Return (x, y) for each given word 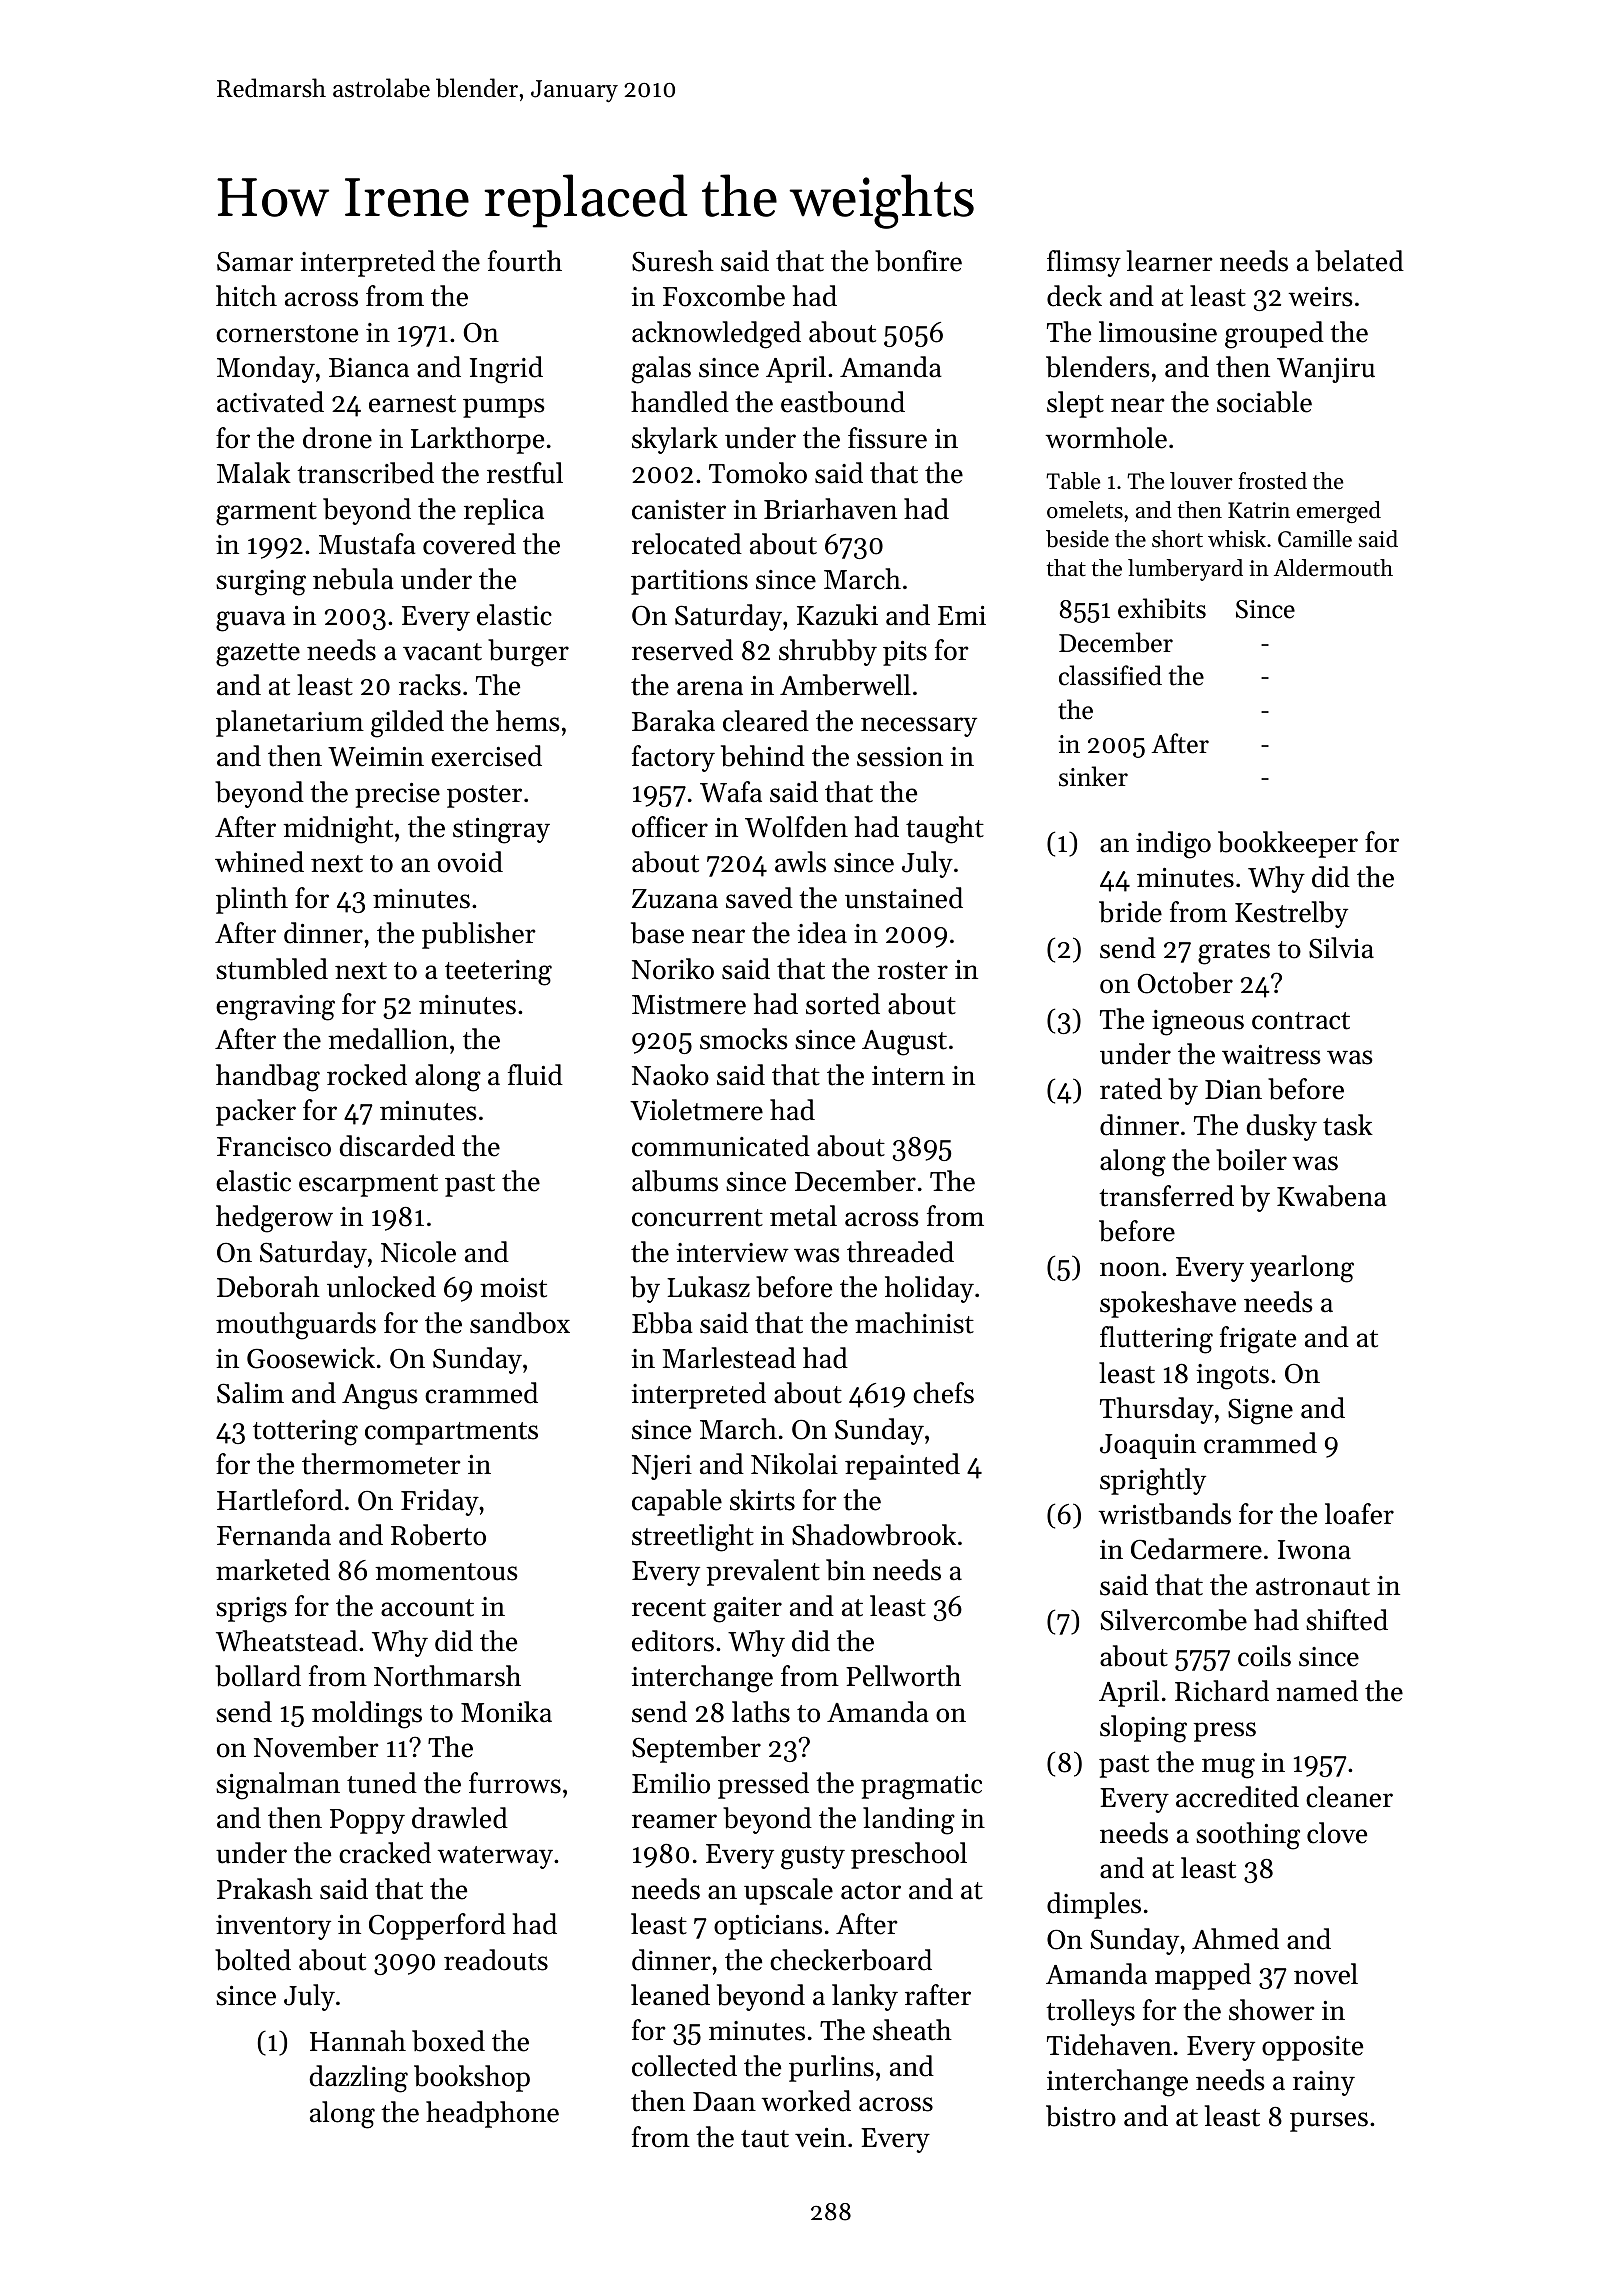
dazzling (359, 2079)
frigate (1258, 1340)
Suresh (673, 261)
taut (765, 2139)
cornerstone (287, 334)
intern (908, 1076)
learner (1170, 261)
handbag (268, 1078)
